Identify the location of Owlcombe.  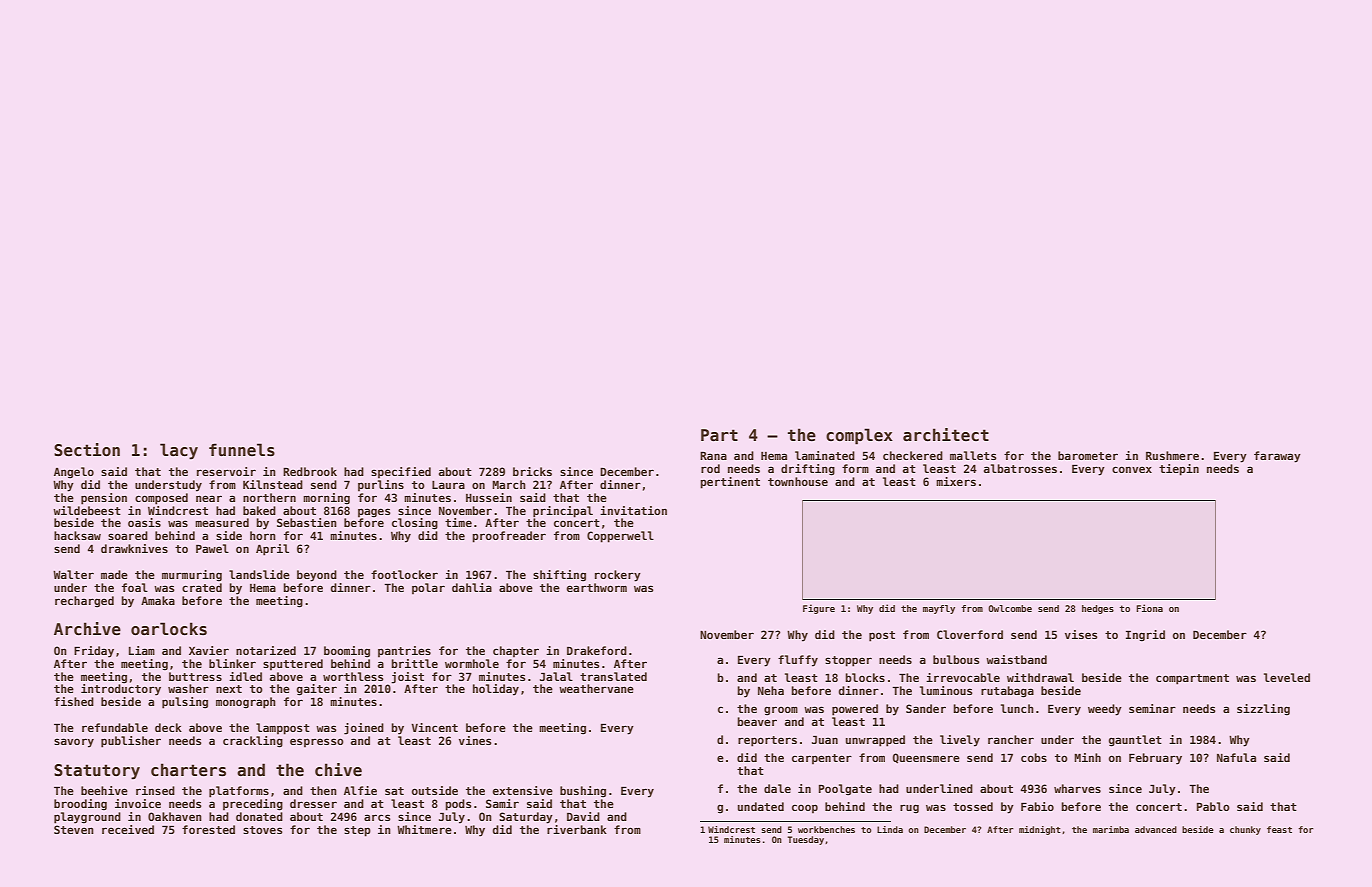
(1010, 608).
